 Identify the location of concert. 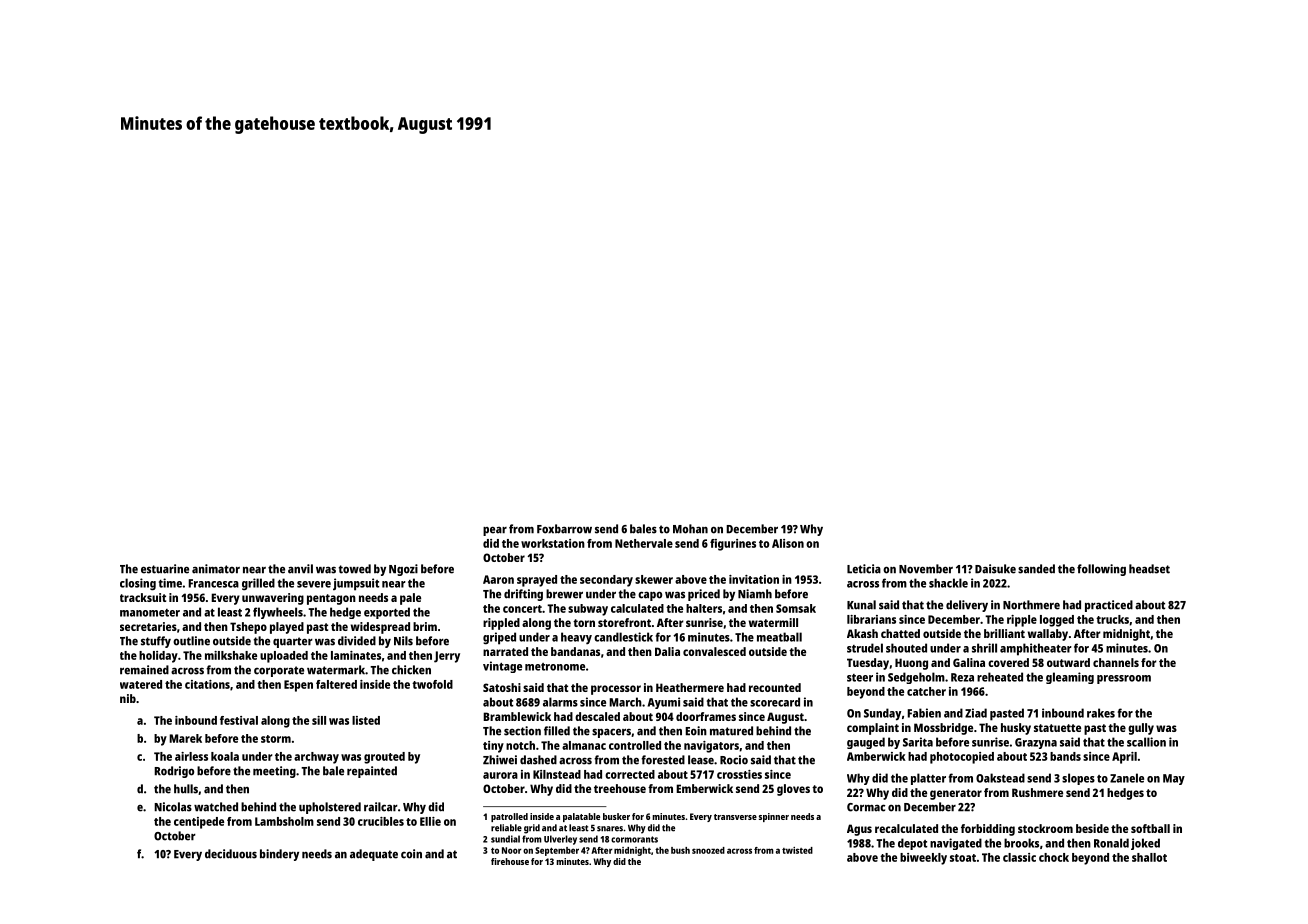
(522, 609).
